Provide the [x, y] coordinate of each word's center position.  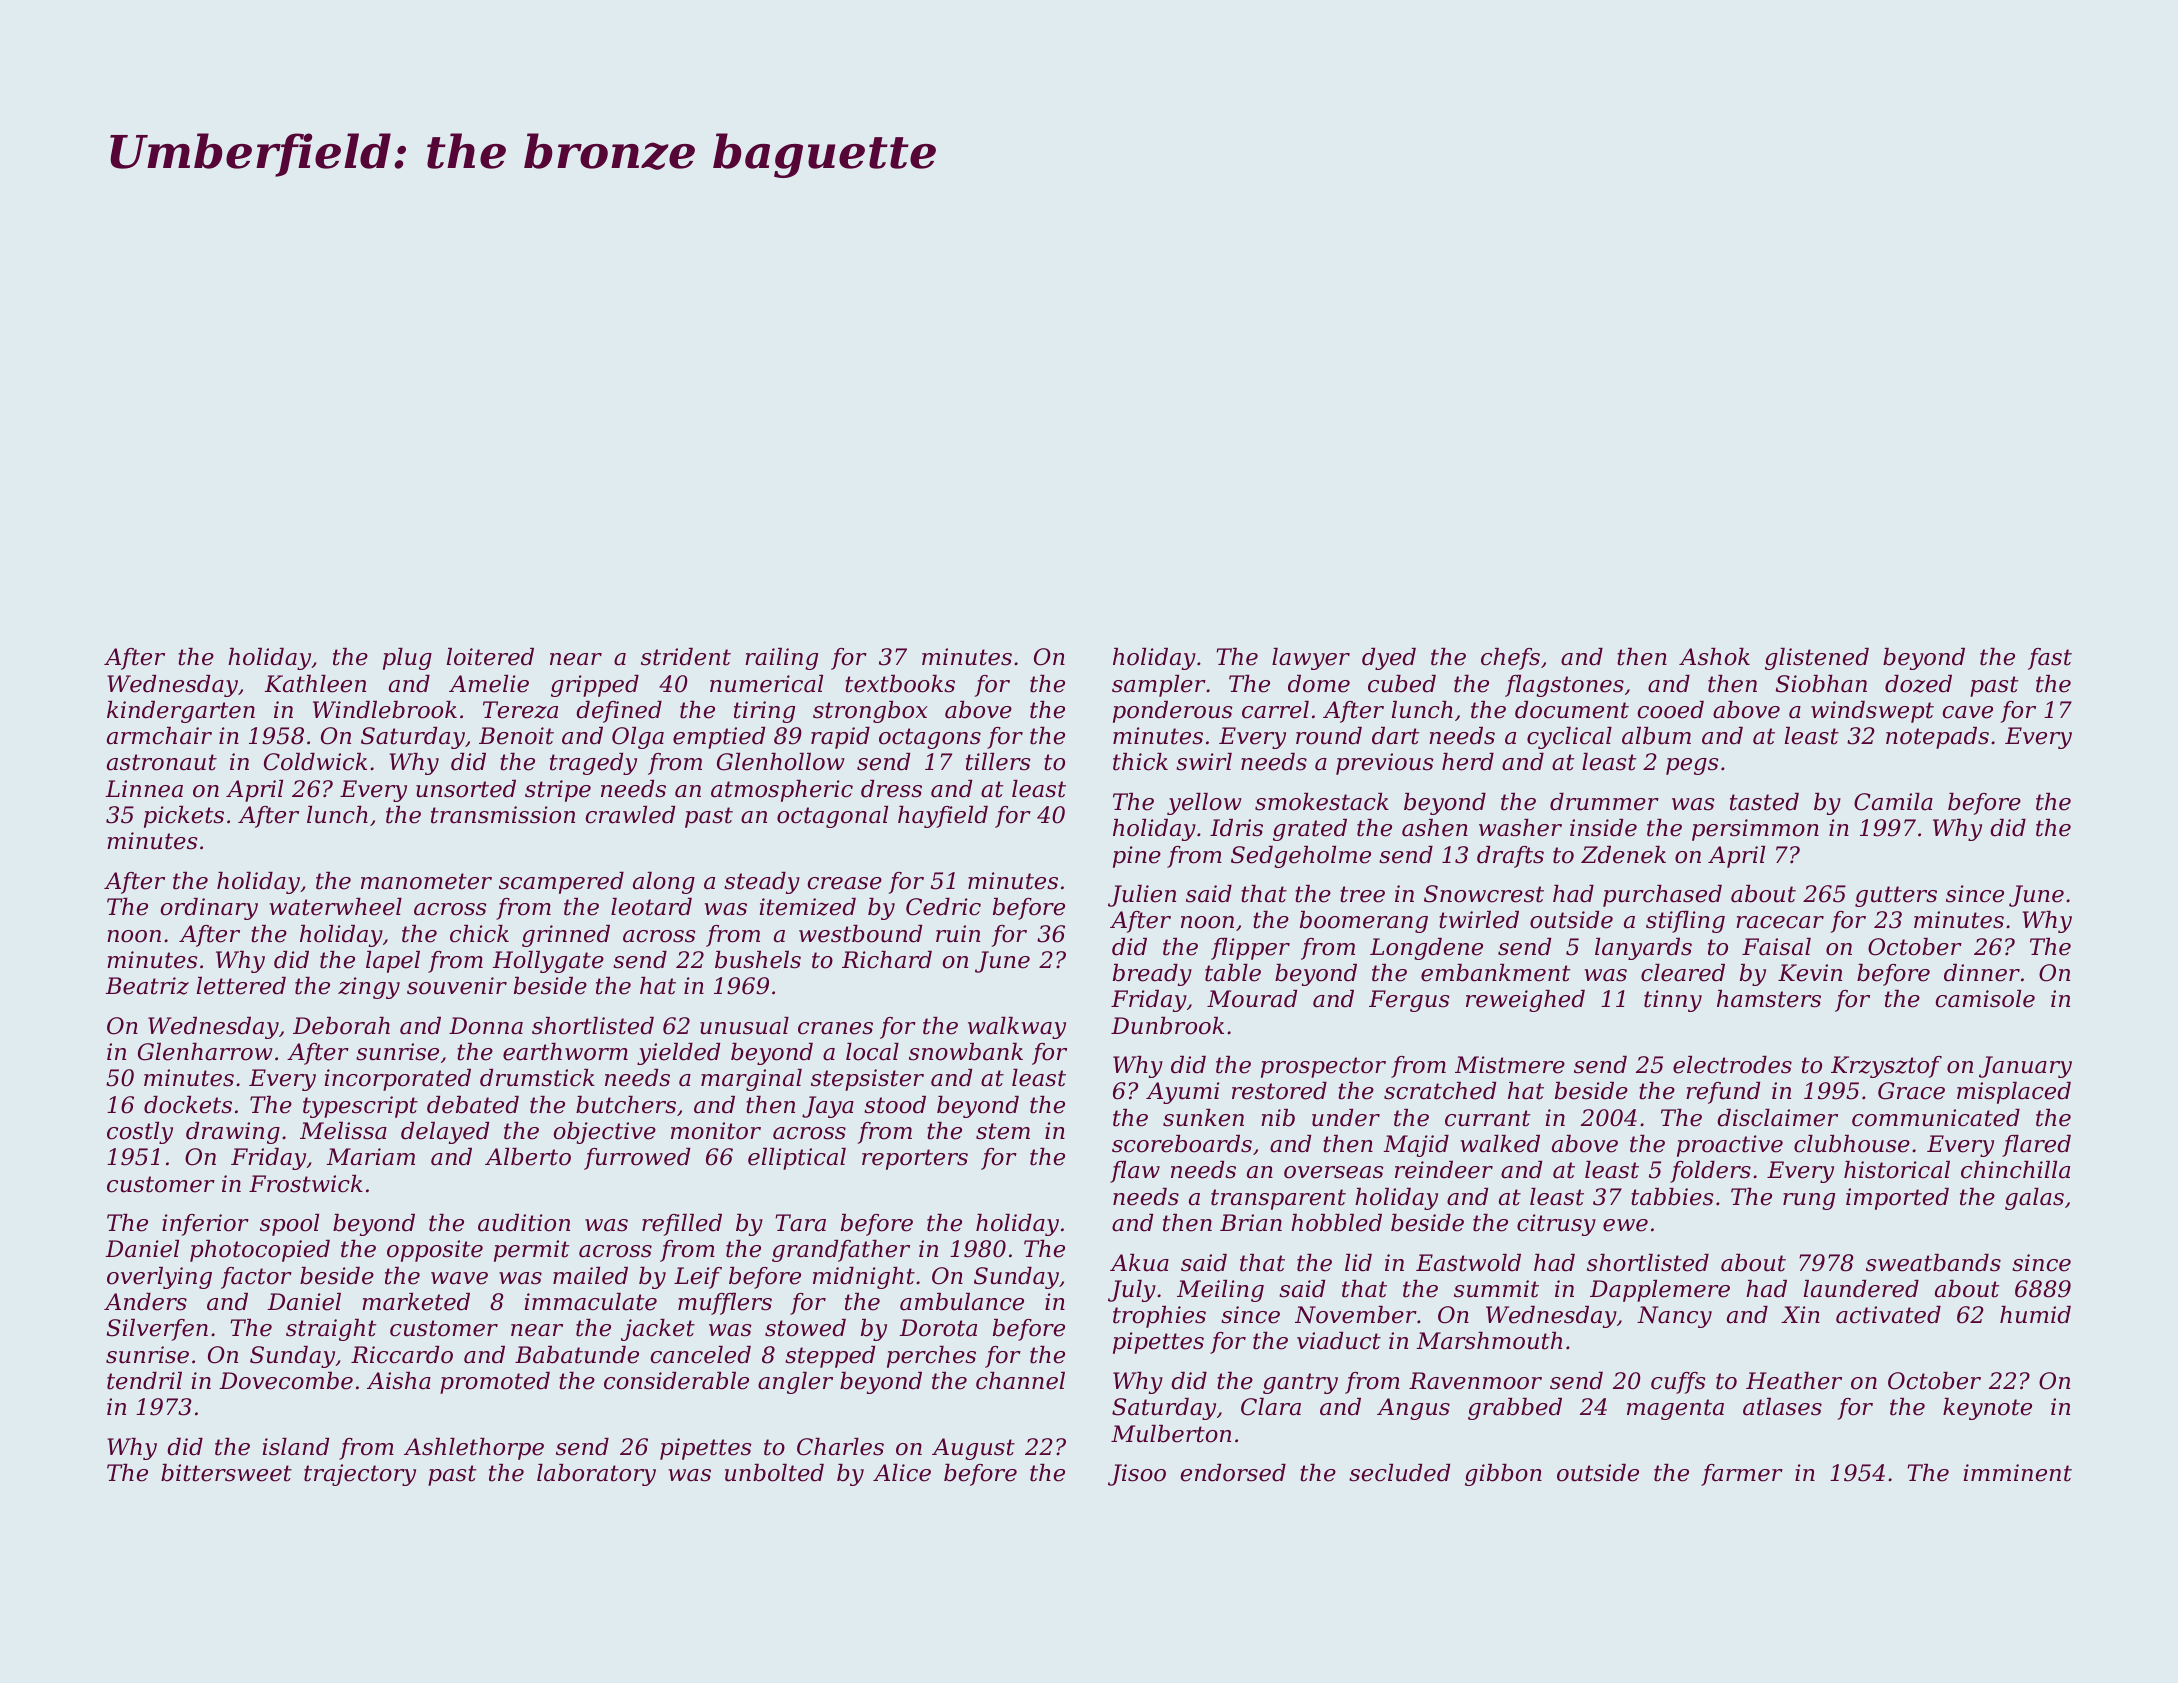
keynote [1987, 1409]
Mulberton [1171, 1434]
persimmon [1755, 830]
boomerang [1364, 922]
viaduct [1339, 1341]
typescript [360, 1107]
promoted [495, 1383]
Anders [145, 1302]
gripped [595, 686]
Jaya [828, 1107]
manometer [426, 881]
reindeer [1444, 1170]
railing [781, 659]
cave [1967, 712]
